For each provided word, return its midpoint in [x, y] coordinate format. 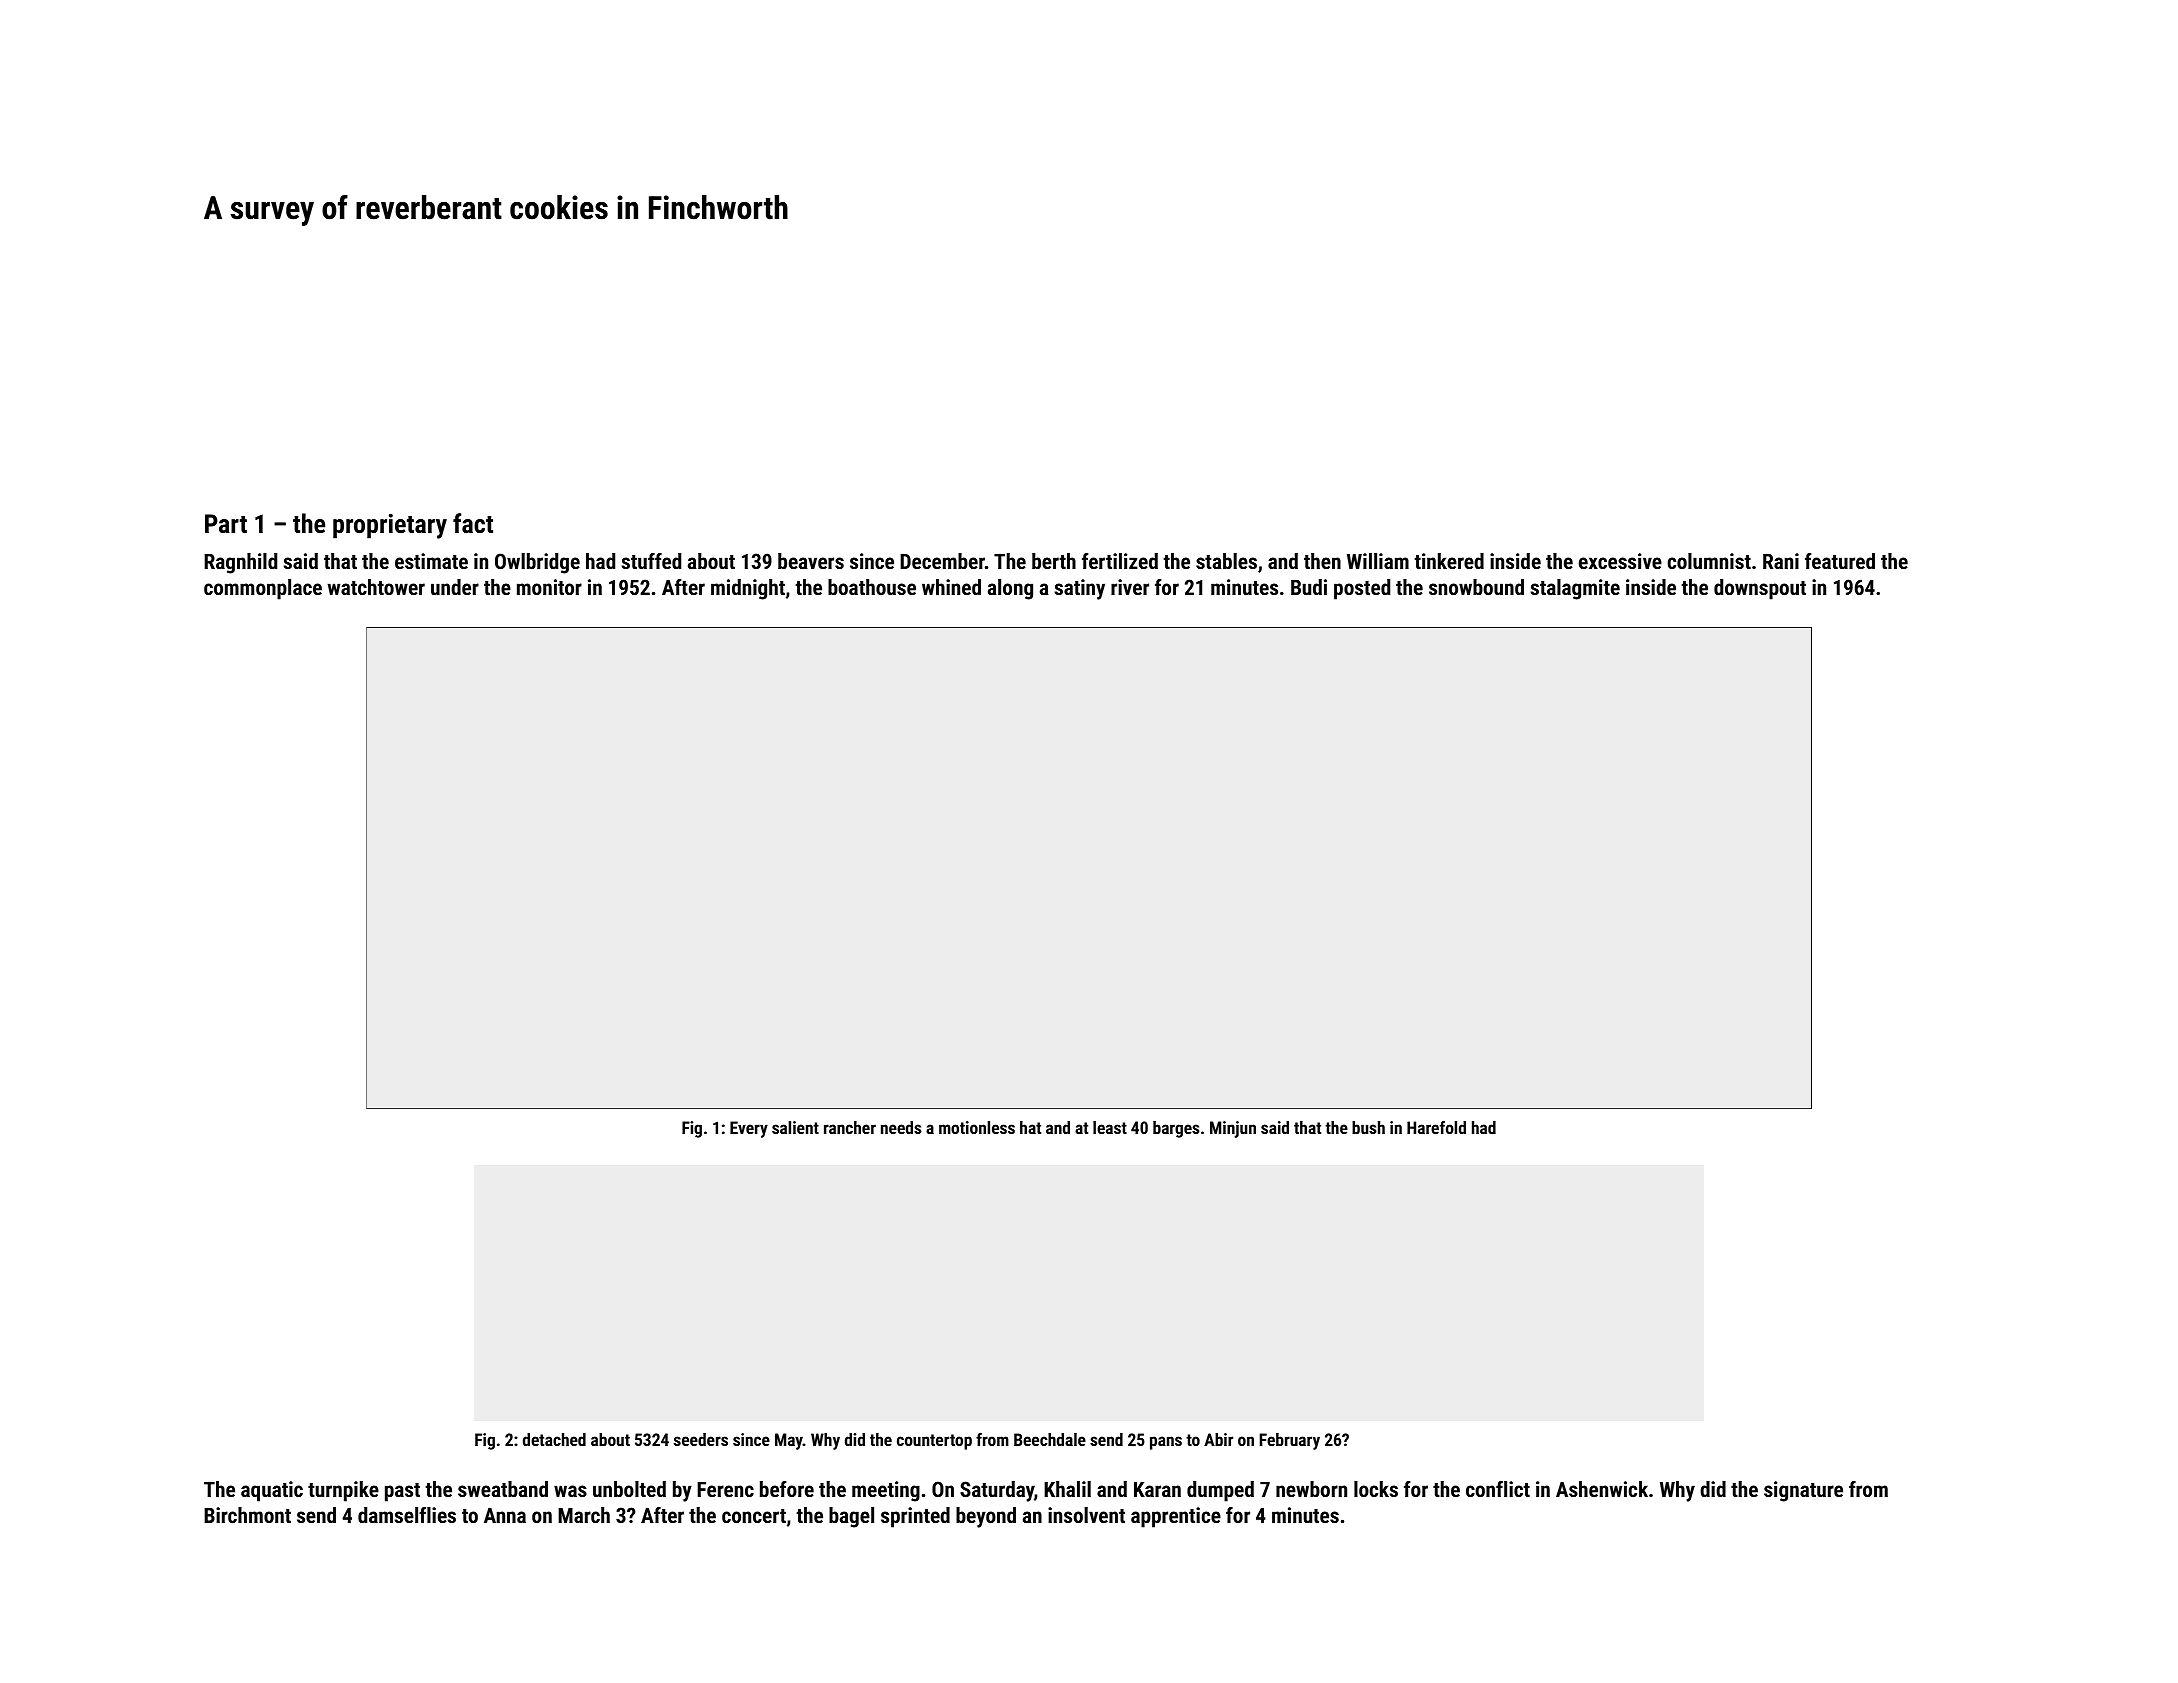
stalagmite [1575, 589]
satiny [1080, 589]
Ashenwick [1602, 1489]
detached [554, 1439]
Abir [1218, 1439]
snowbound [1476, 587]
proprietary [390, 526]
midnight [748, 589]
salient [795, 1127]
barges [1176, 1129]
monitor [549, 587]
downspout [1760, 589]
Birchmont [247, 1515]
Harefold [1436, 1127]
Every [749, 1129]
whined [951, 587]
